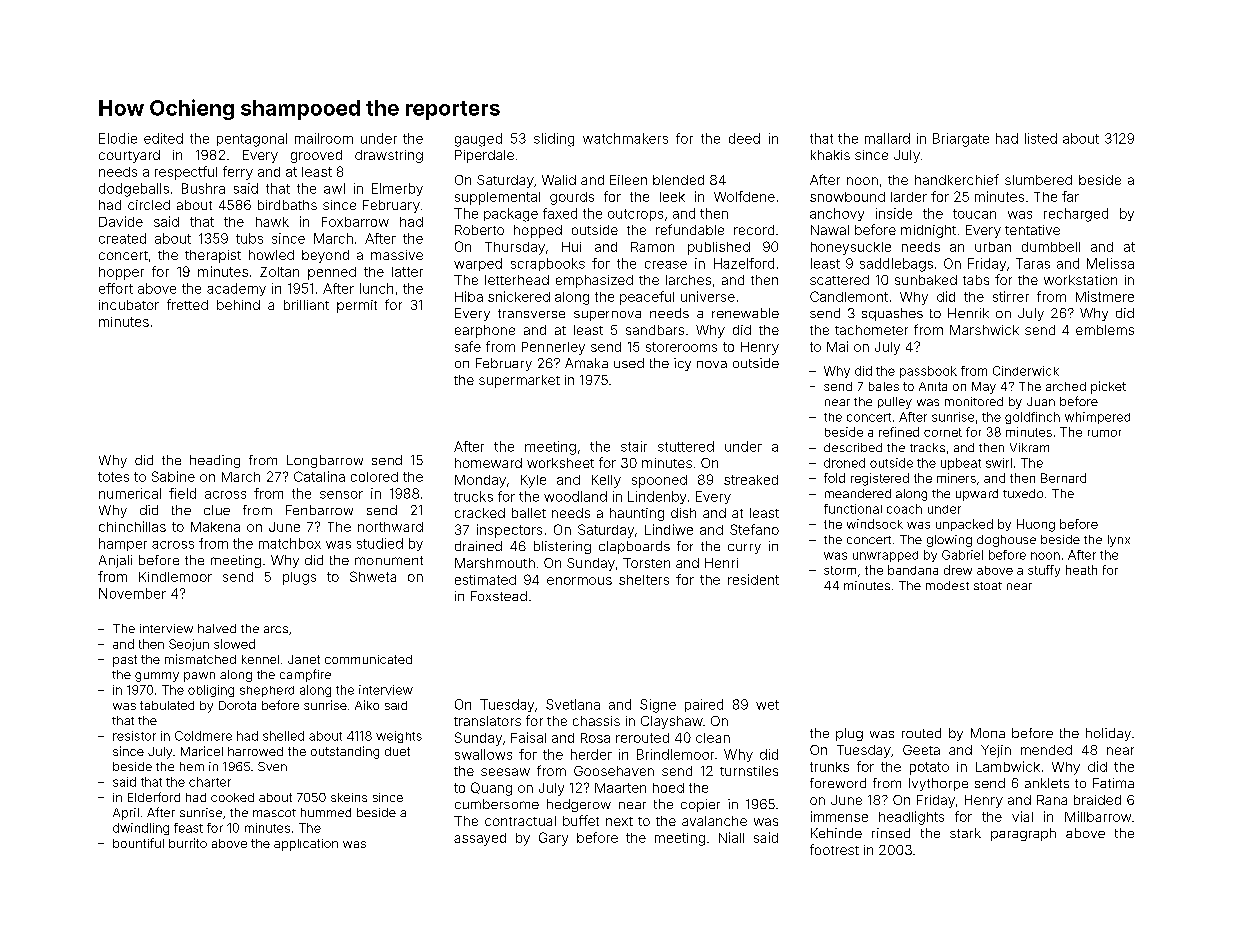 This image has width=1233, height=952. What do you see at coordinates (947, 585) in the image?
I see `modest` at bounding box center [947, 585].
